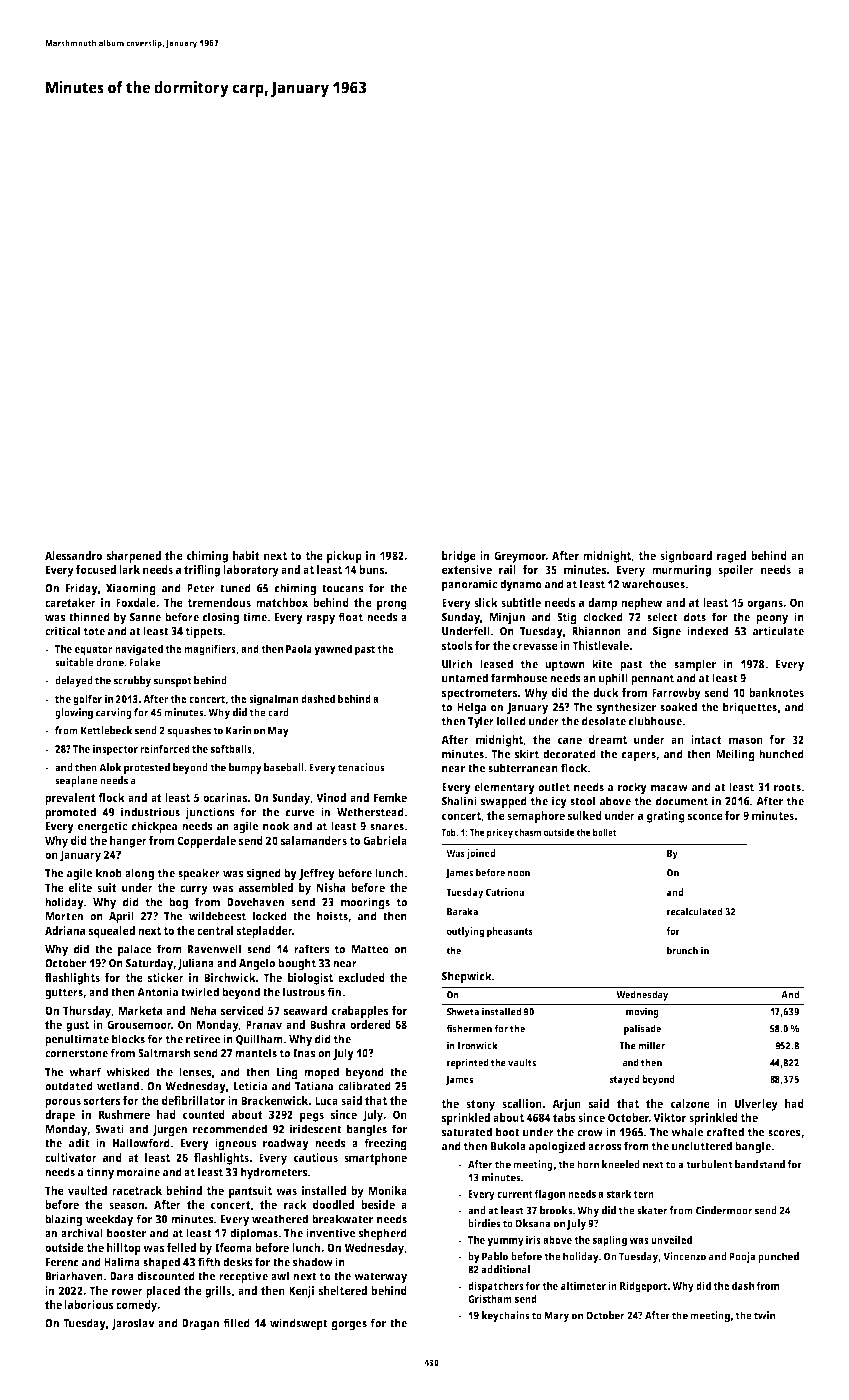  What do you see at coordinates (694, 911) in the screenshot?
I see `recalculated` at bounding box center [694, 911].
